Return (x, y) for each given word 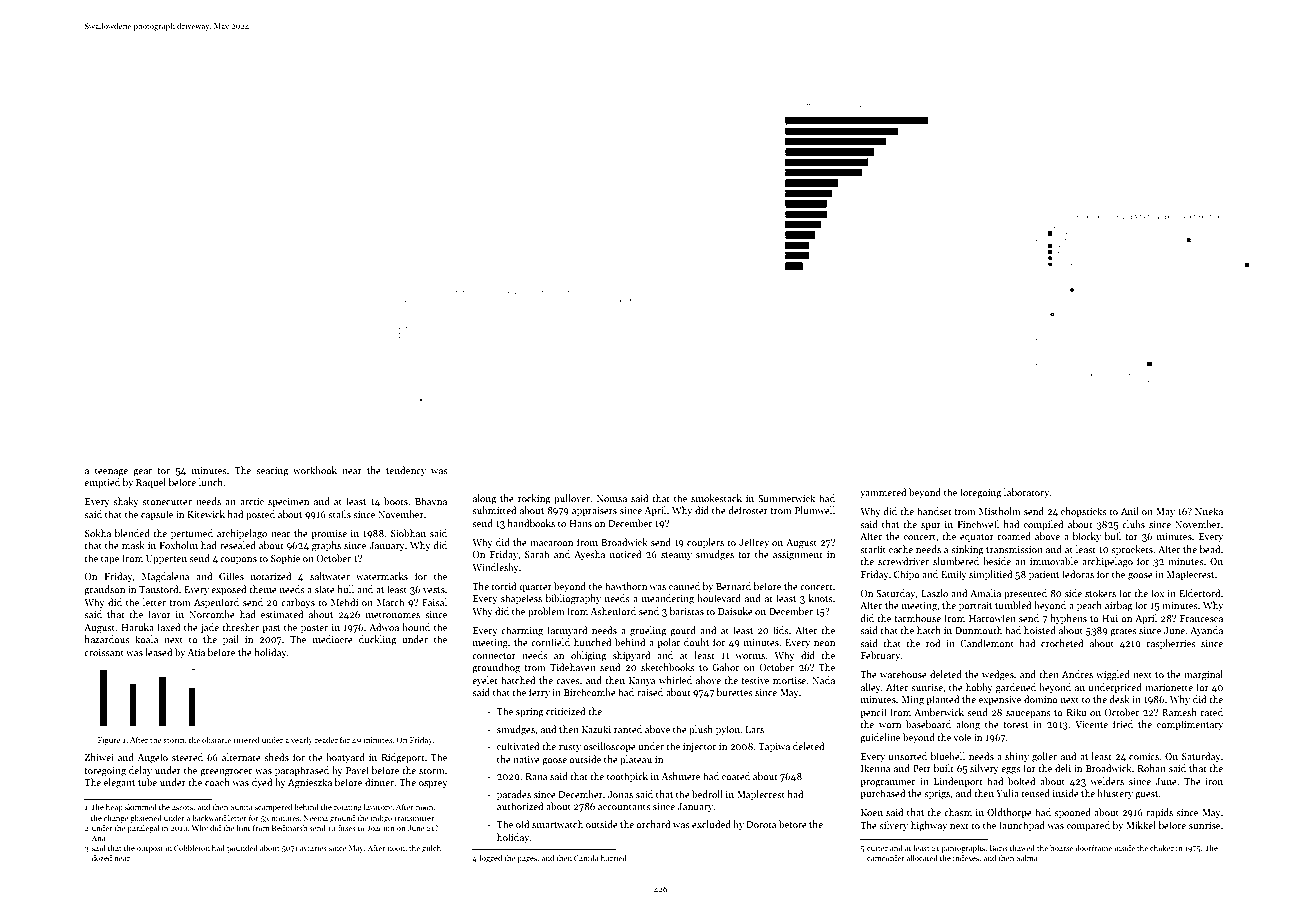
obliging (589, 656)
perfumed (192, 534)
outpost (150, 849)
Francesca (1201, 618)
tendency (406, 471)
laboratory (1027, 493)
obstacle (216, 740)
